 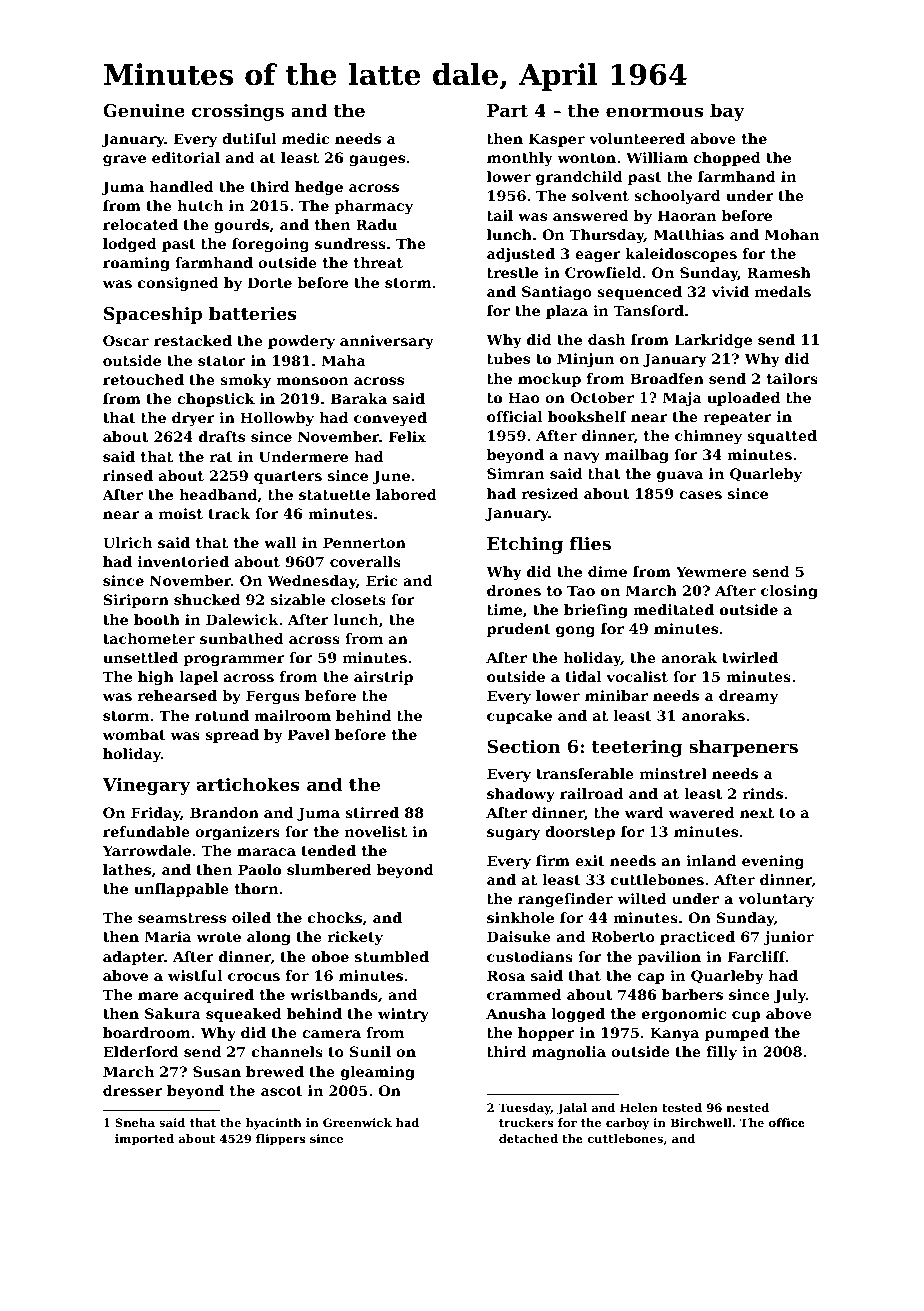 I want to click on threat, so click(x=378, y=262).
